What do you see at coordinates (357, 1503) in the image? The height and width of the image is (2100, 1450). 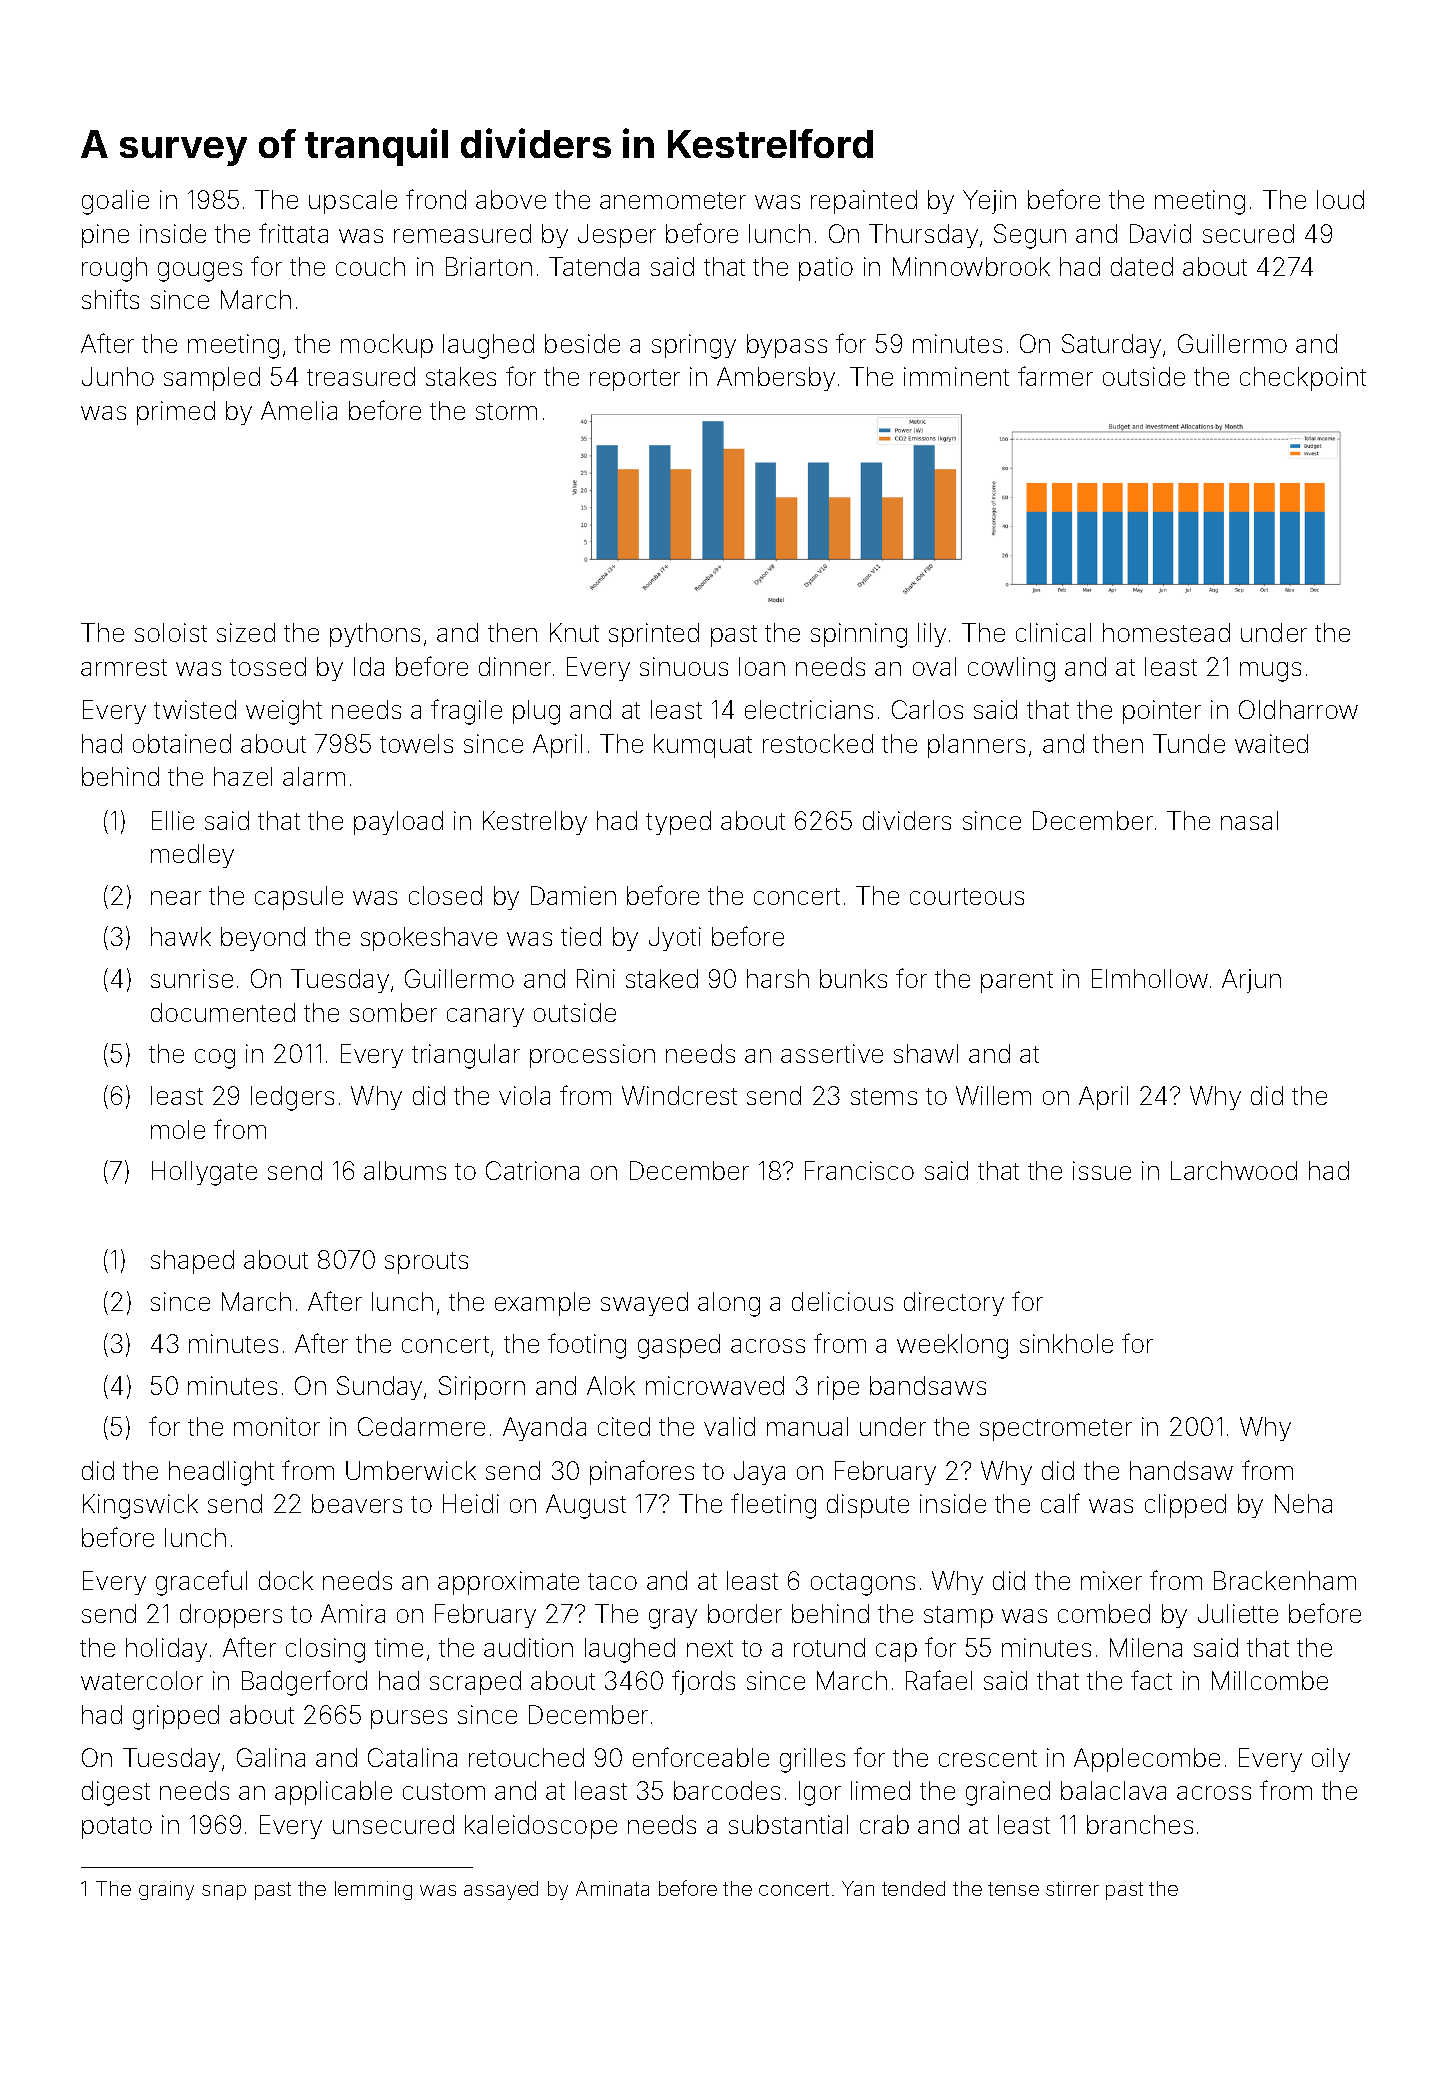 I see `beavers` at bounding box center [357, 1503].
